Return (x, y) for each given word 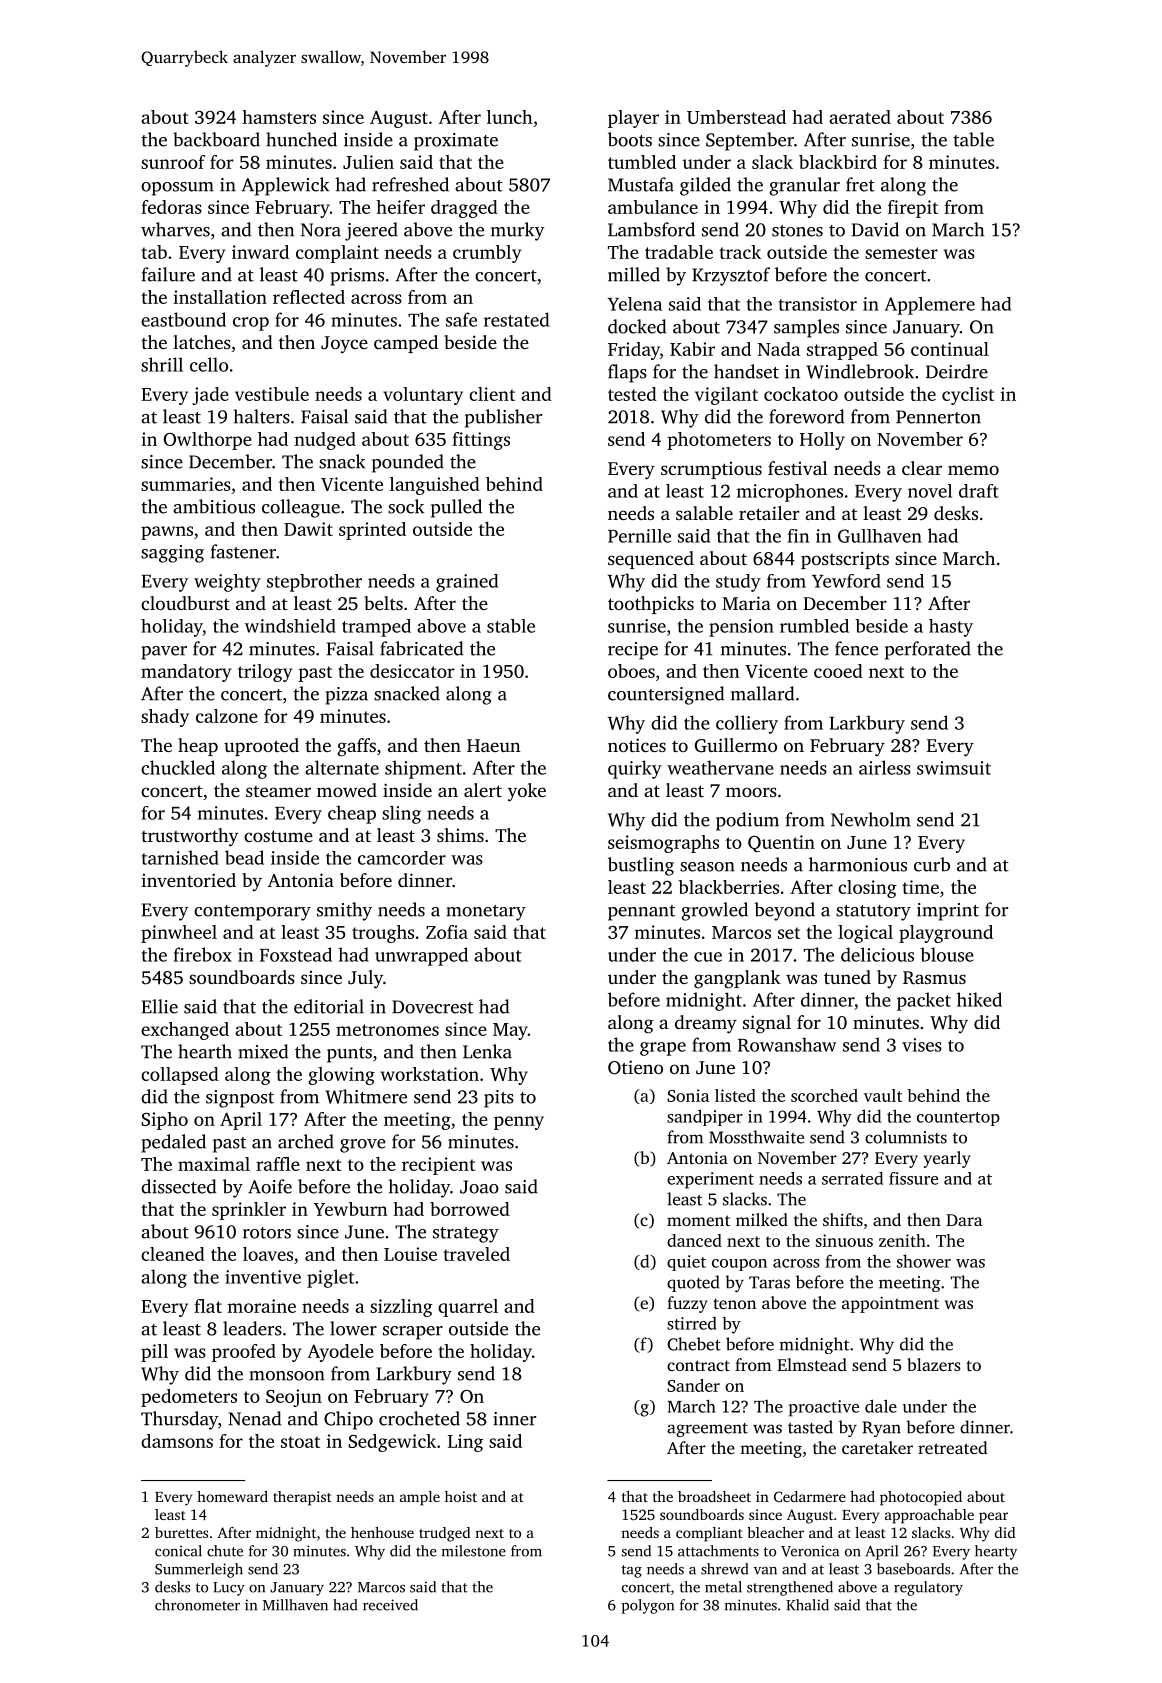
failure (168, 274)
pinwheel (179, 934)
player (633, 119)
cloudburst (185, 603)
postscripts (845, 560)
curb (932, 864)
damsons (177, 1441)
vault (883, 1095)
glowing (341, 1076)
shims (460, 835)
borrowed (470, 1209)
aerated (860, 117)
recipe (633, 651)
